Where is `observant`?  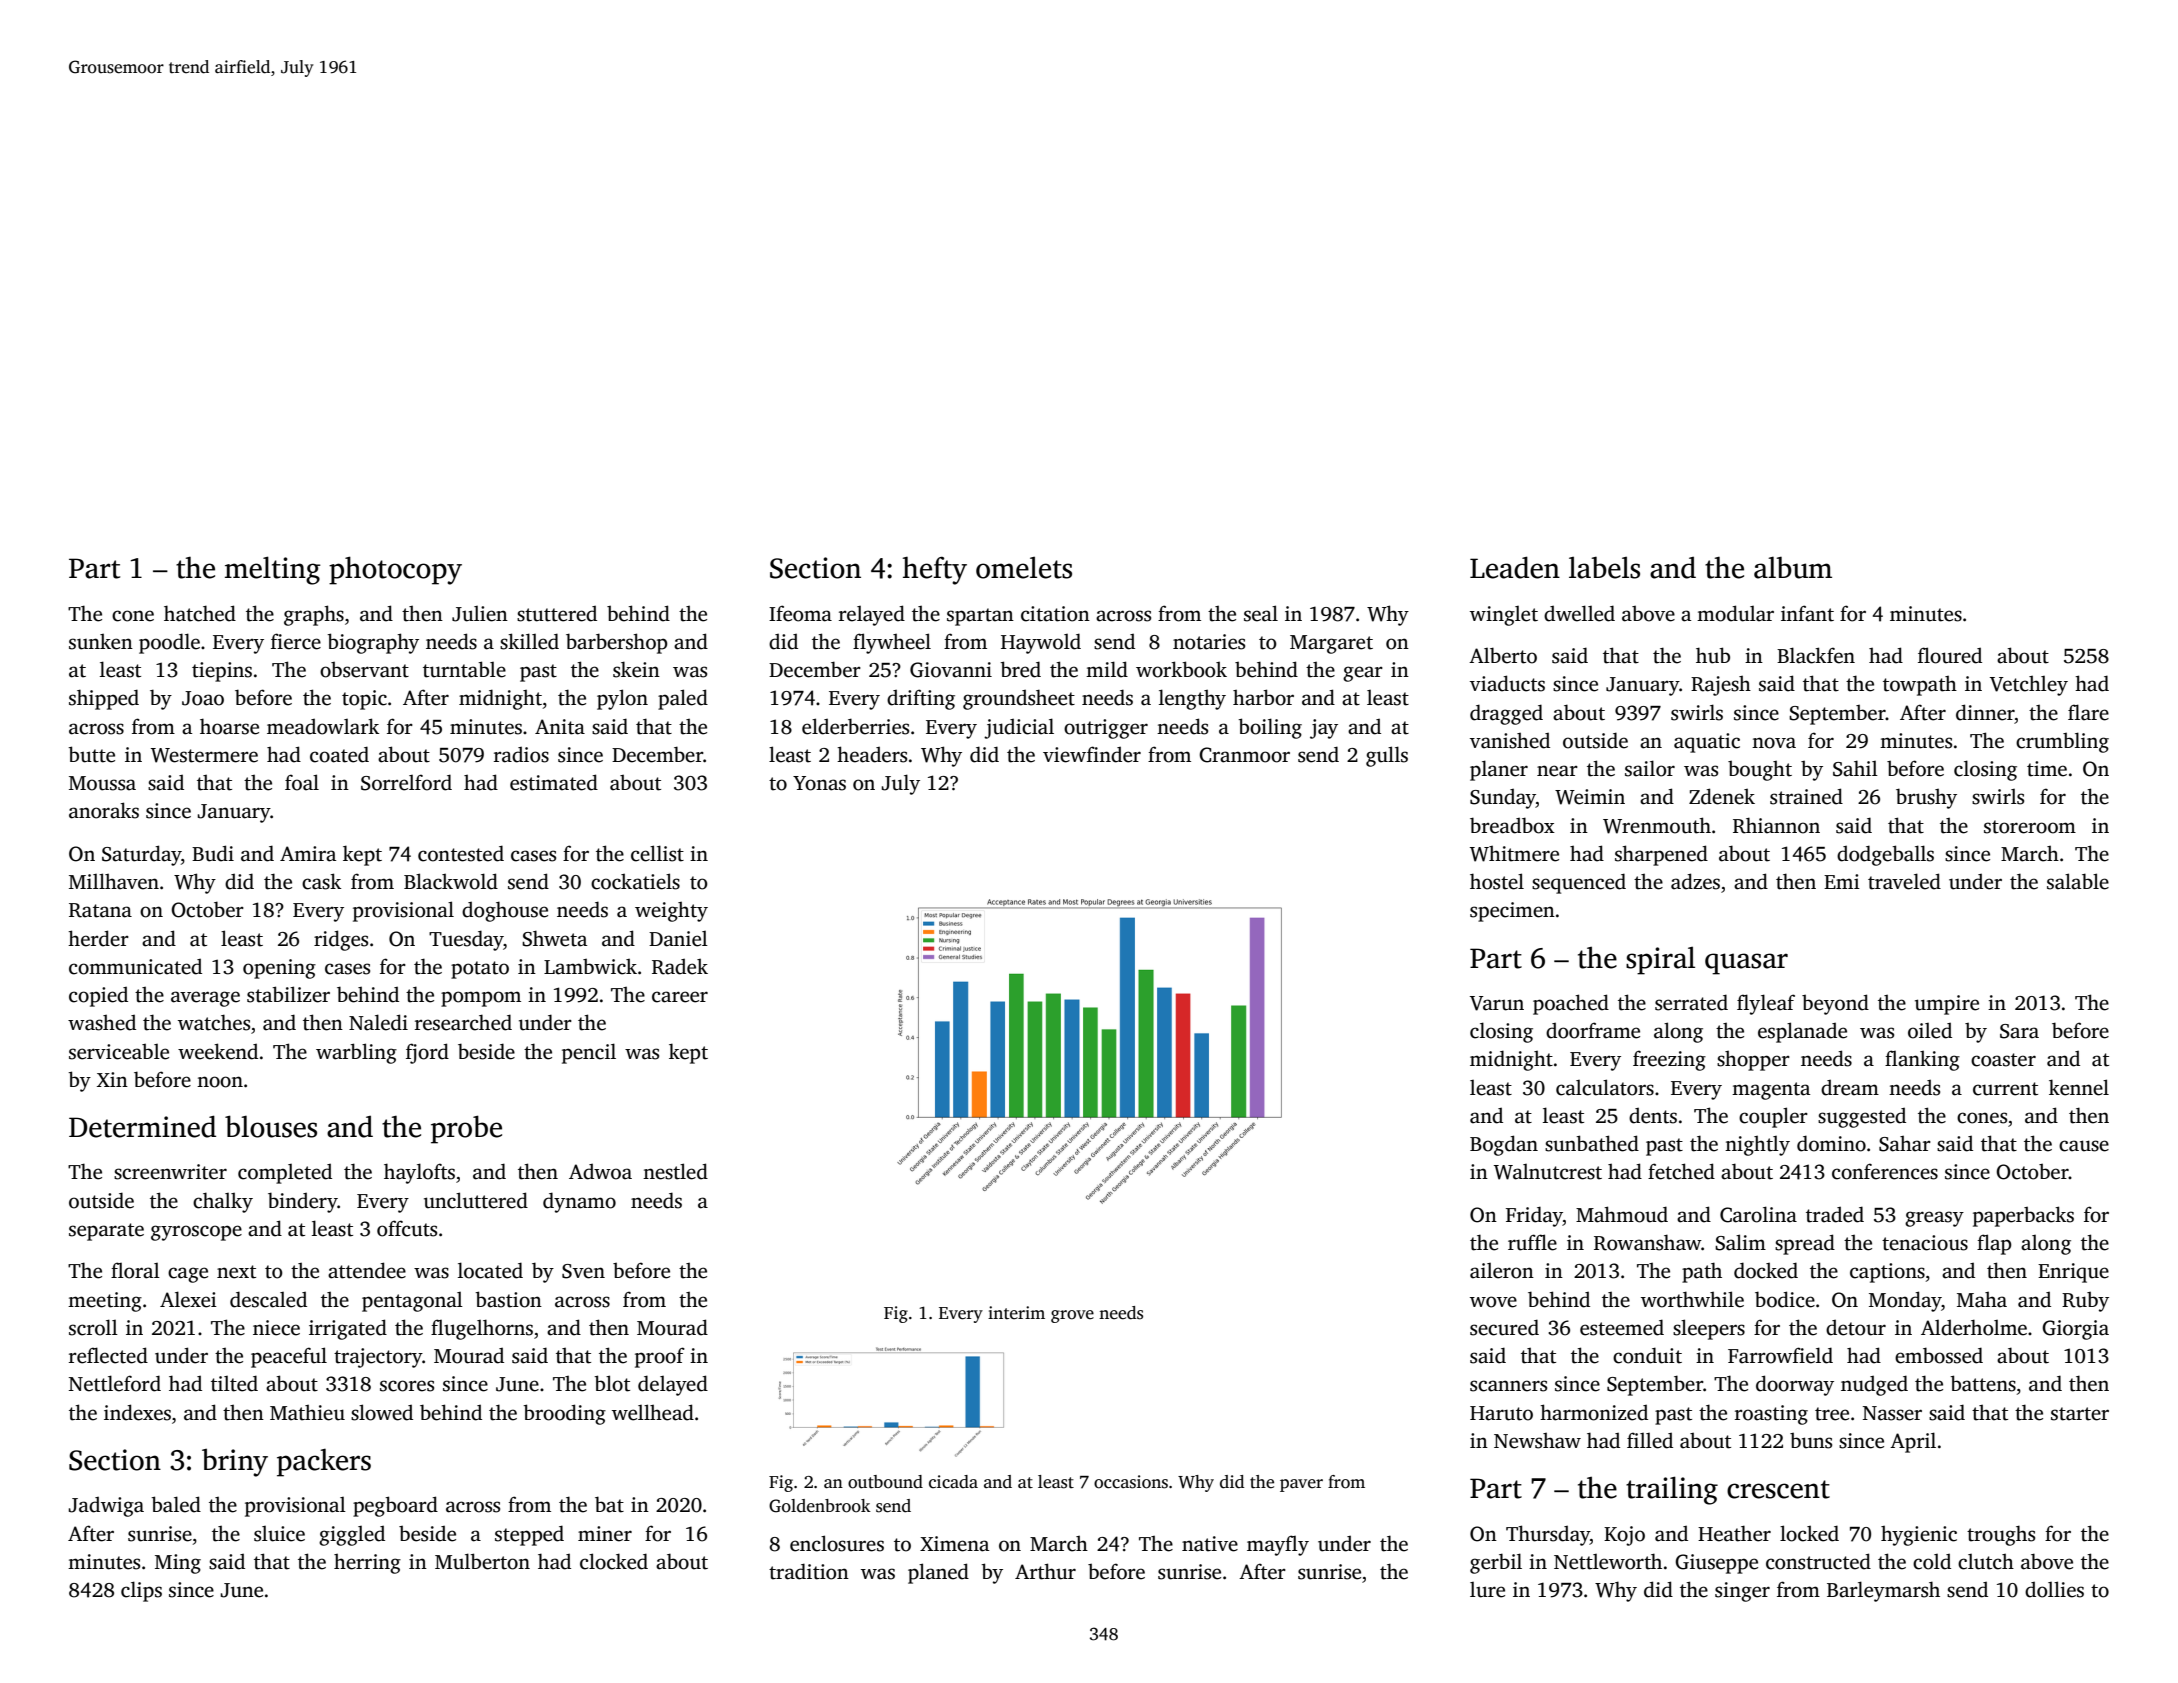
observant is located at coordinates (364, 669).
